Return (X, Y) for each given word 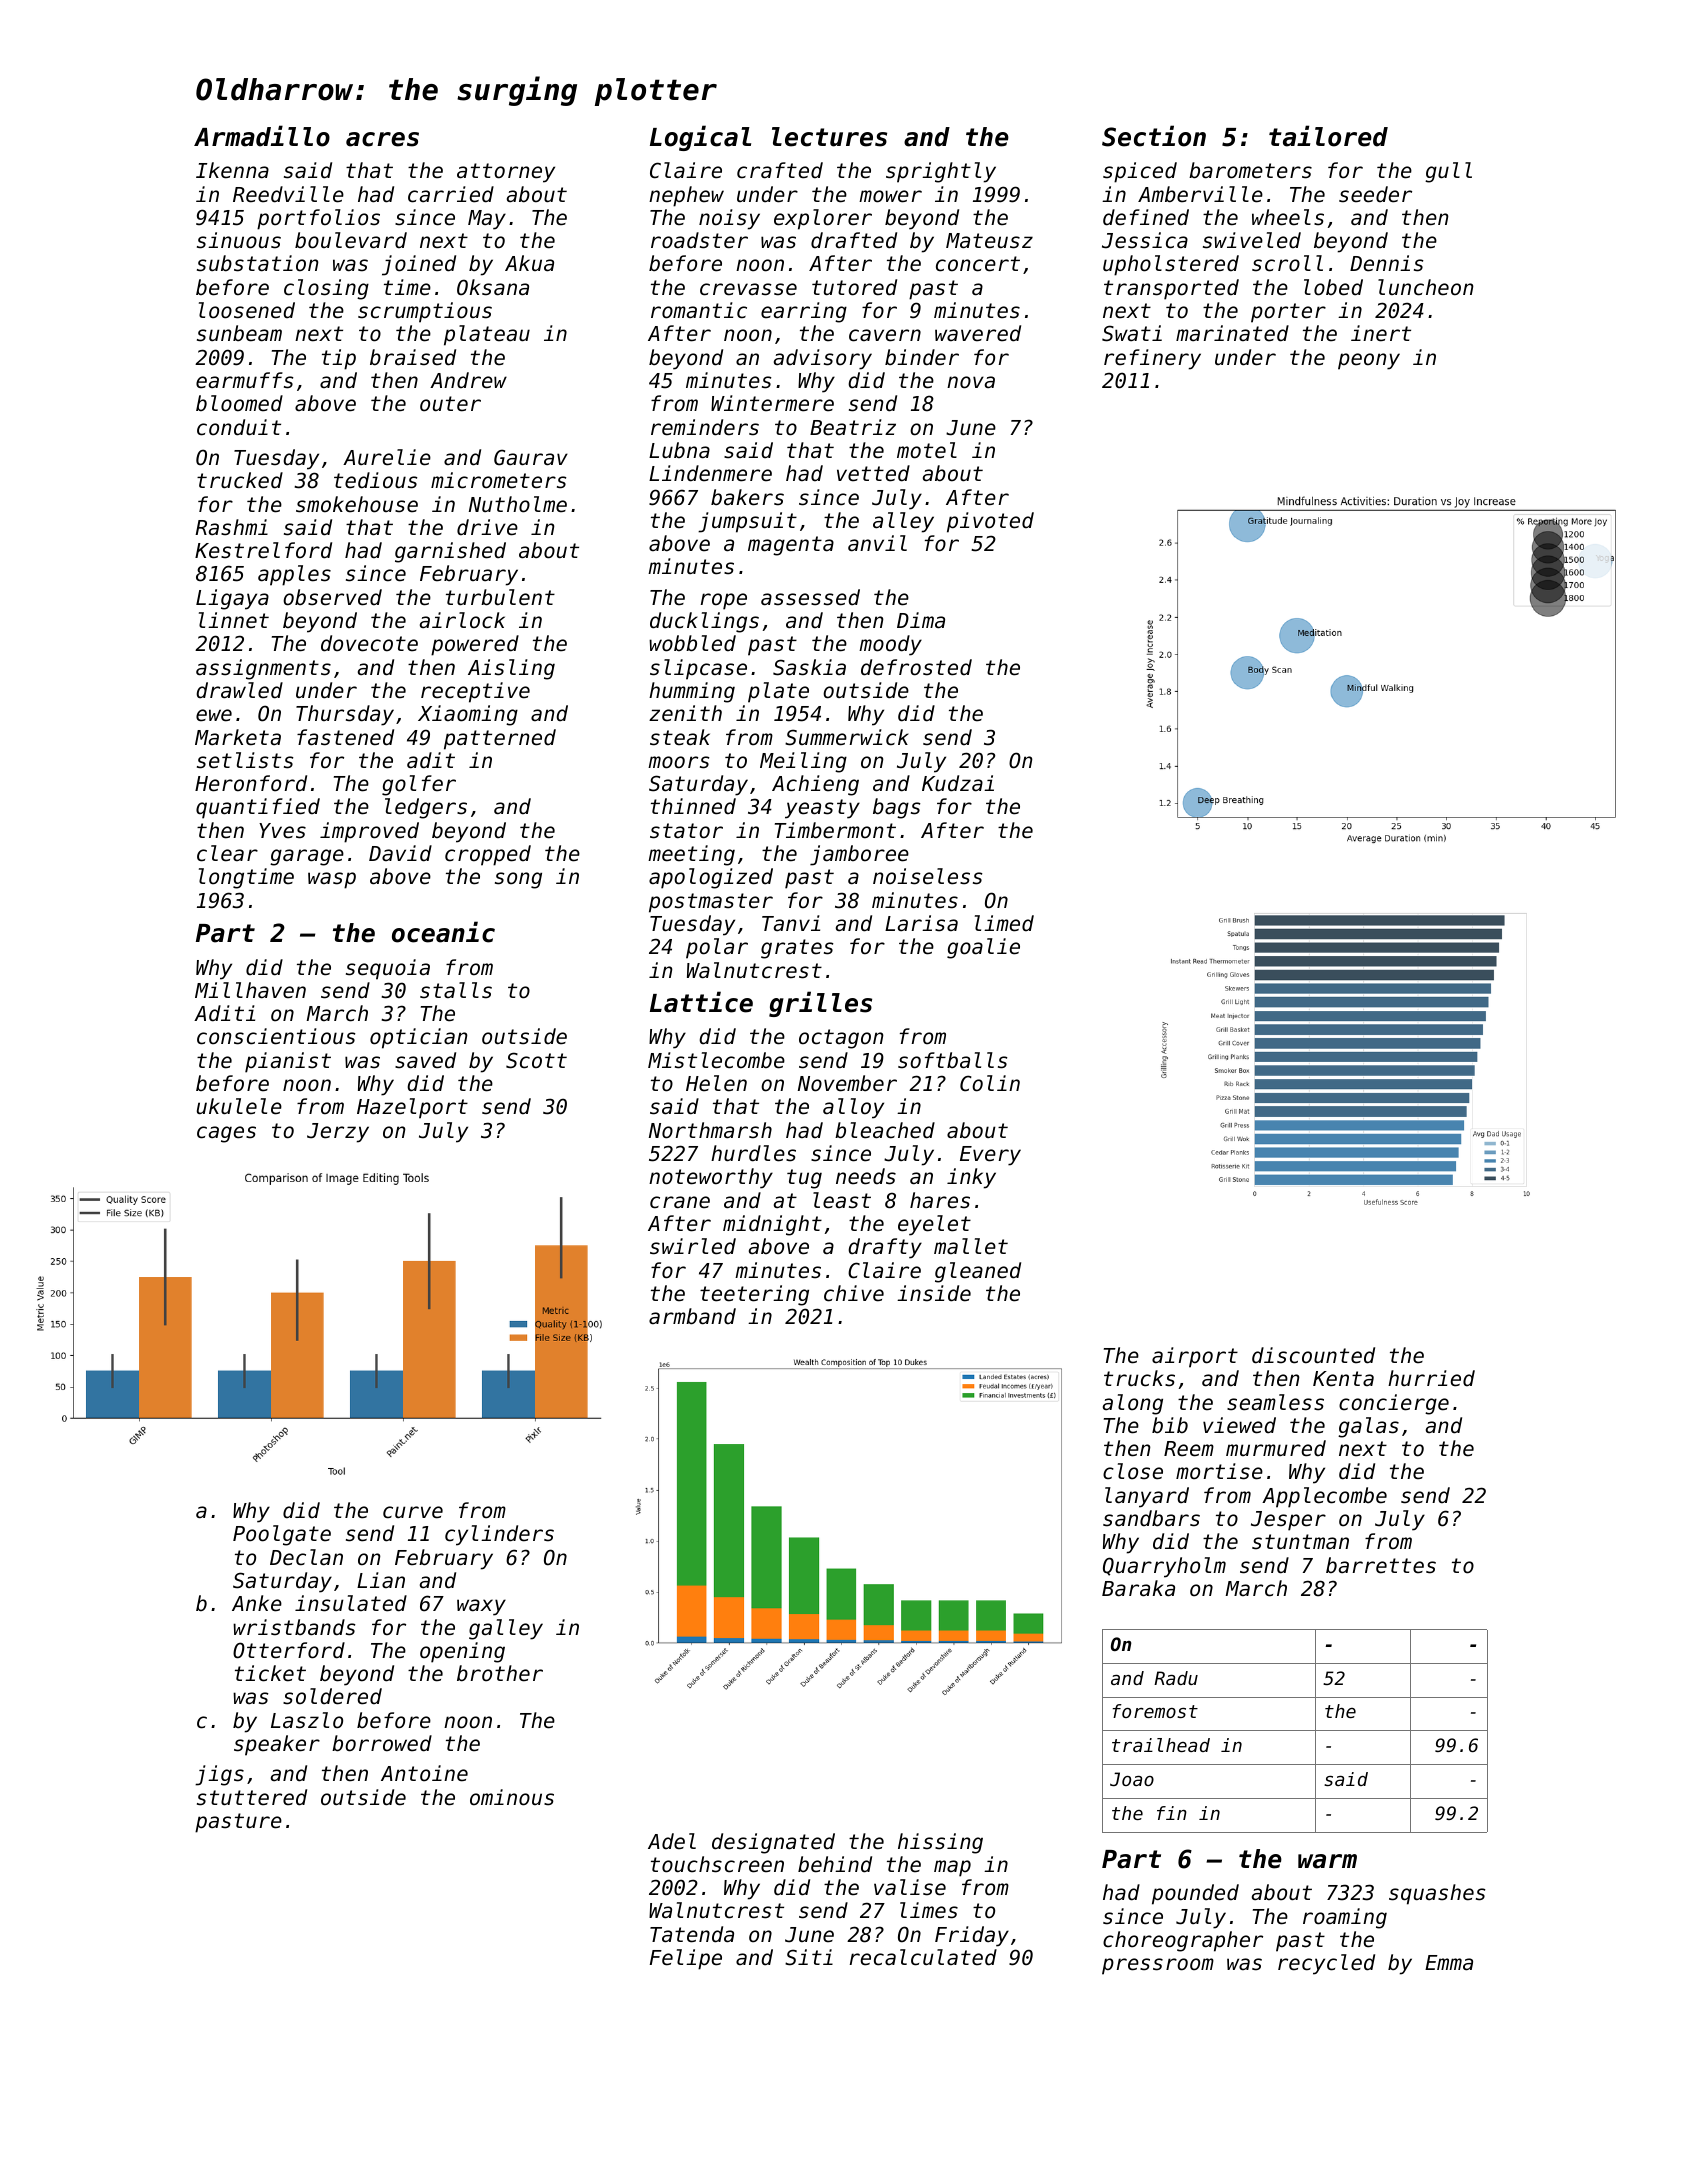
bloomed (239, 403)
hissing (940, 1843)
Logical (700, 138)
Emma (1449, 1963)
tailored (1328, 136)
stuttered (252, 1797)
